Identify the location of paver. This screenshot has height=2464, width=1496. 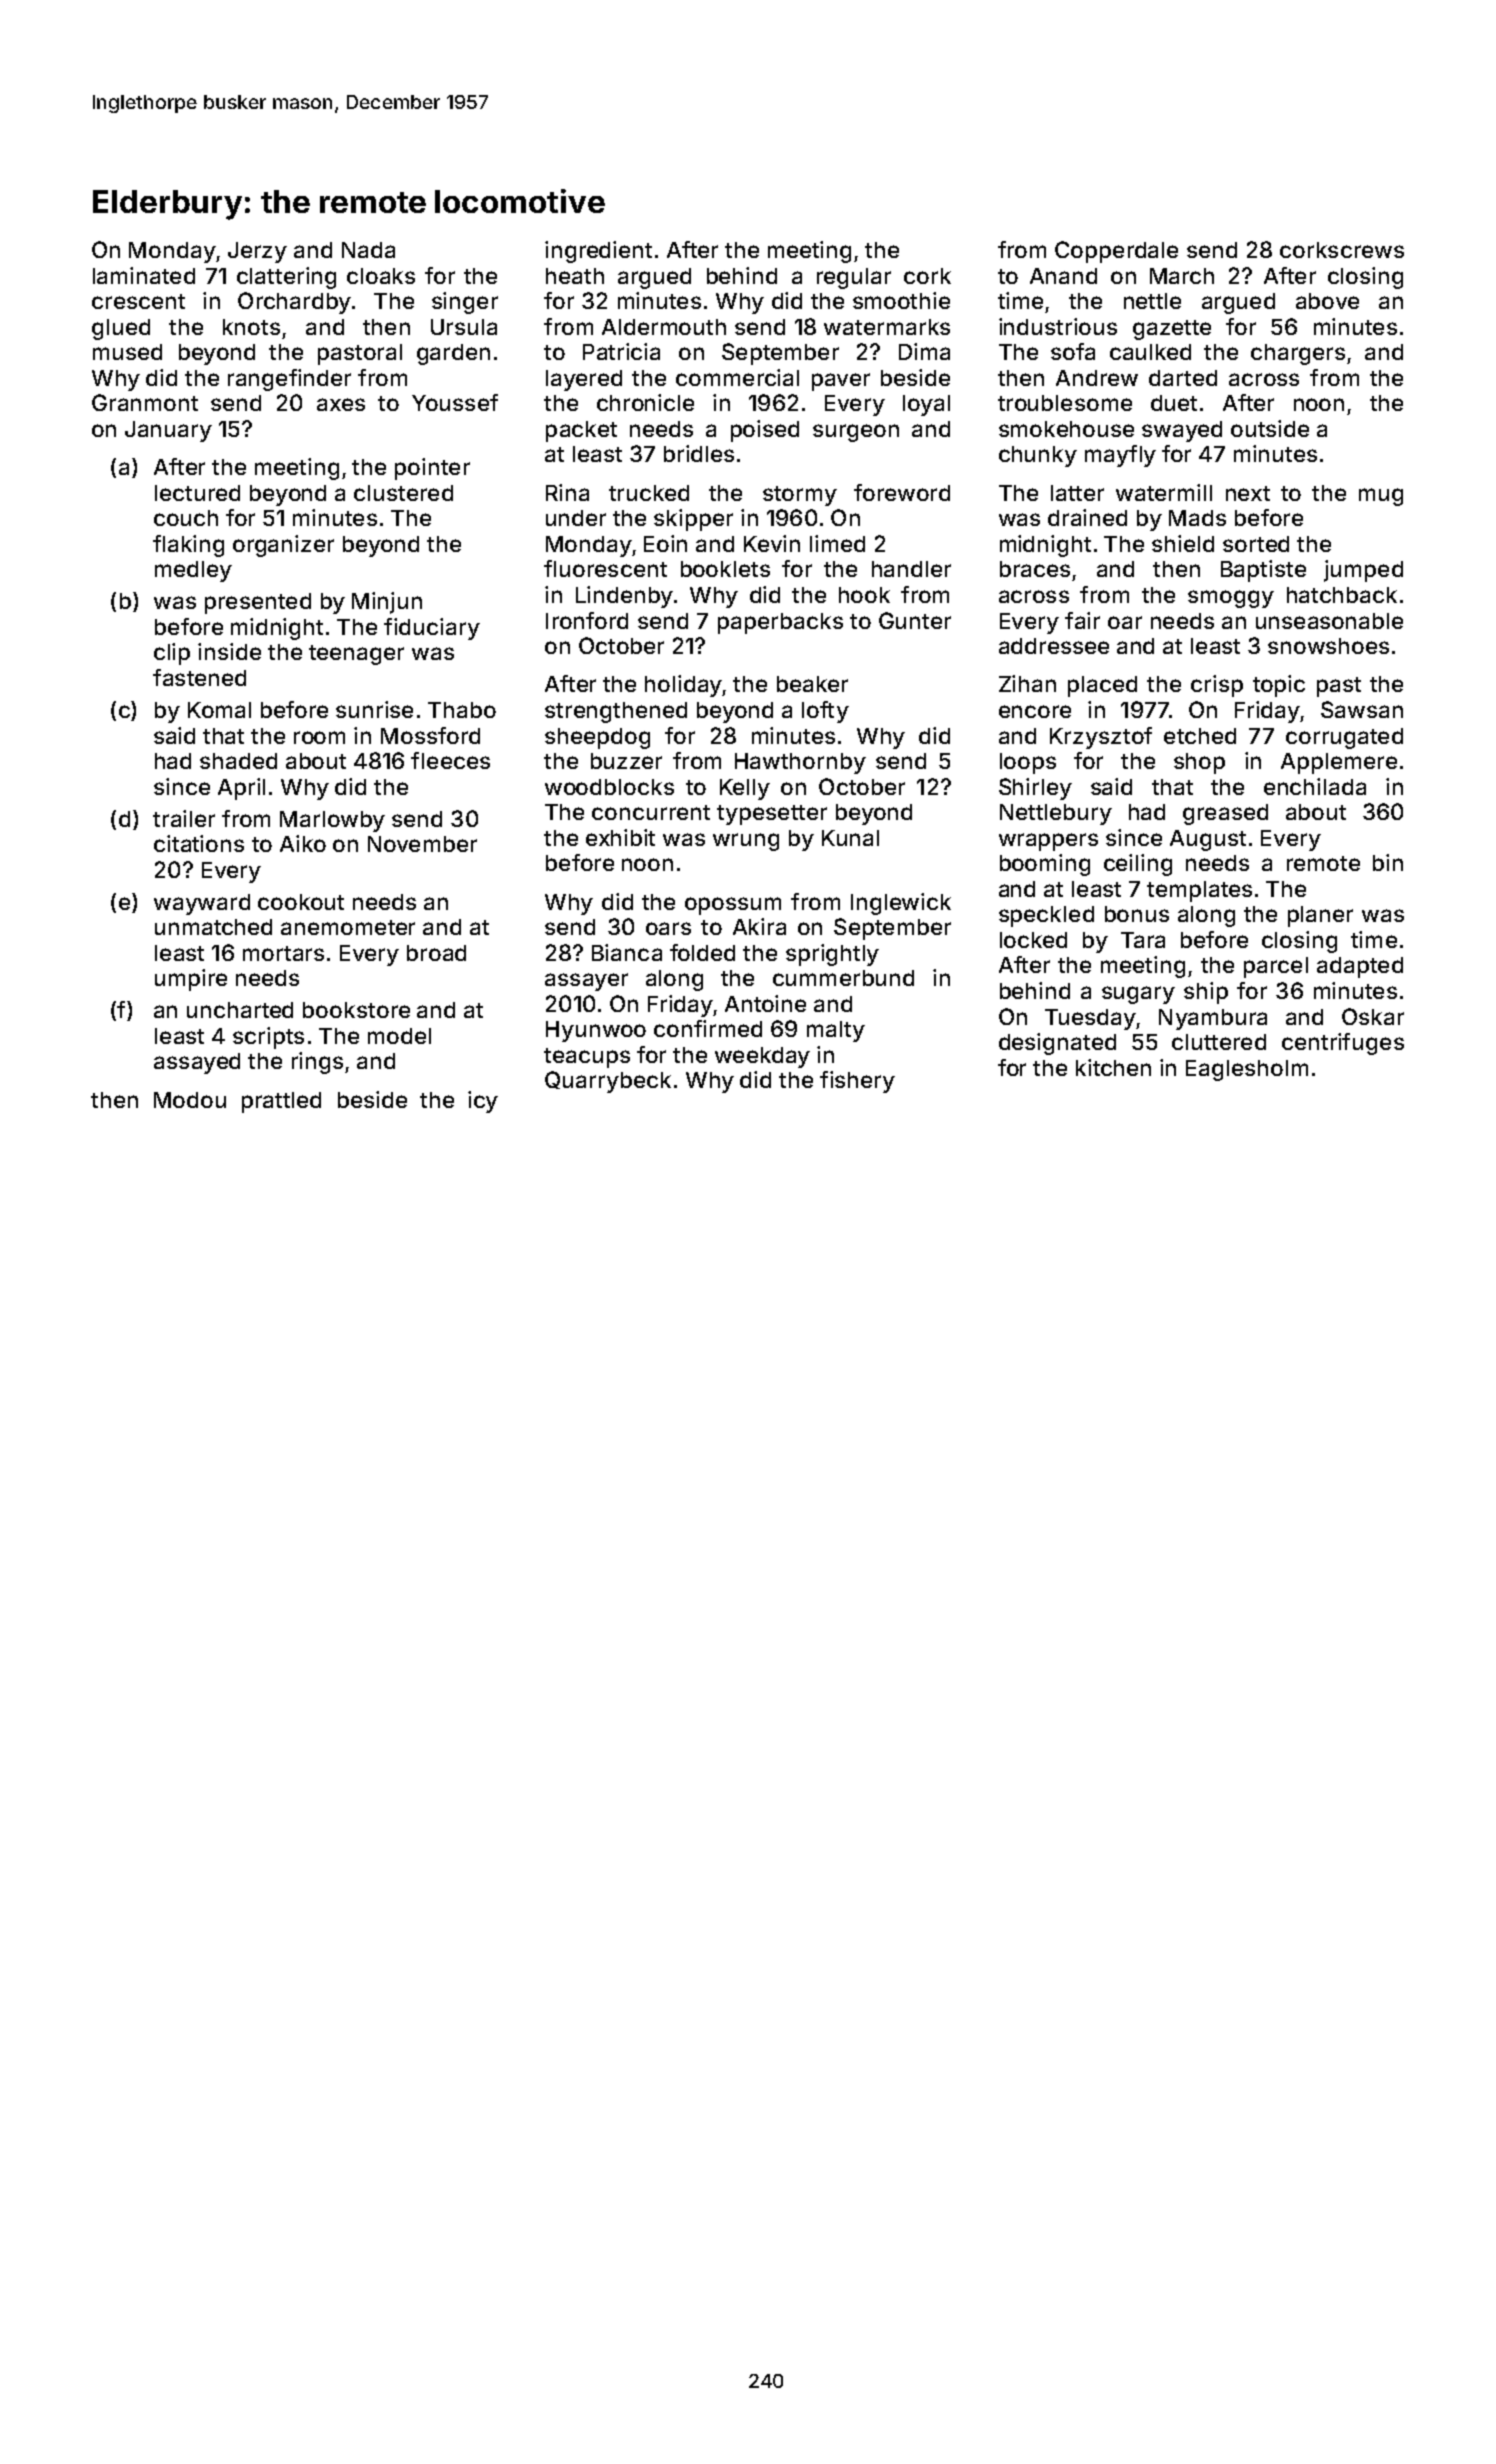
(841, 382).
